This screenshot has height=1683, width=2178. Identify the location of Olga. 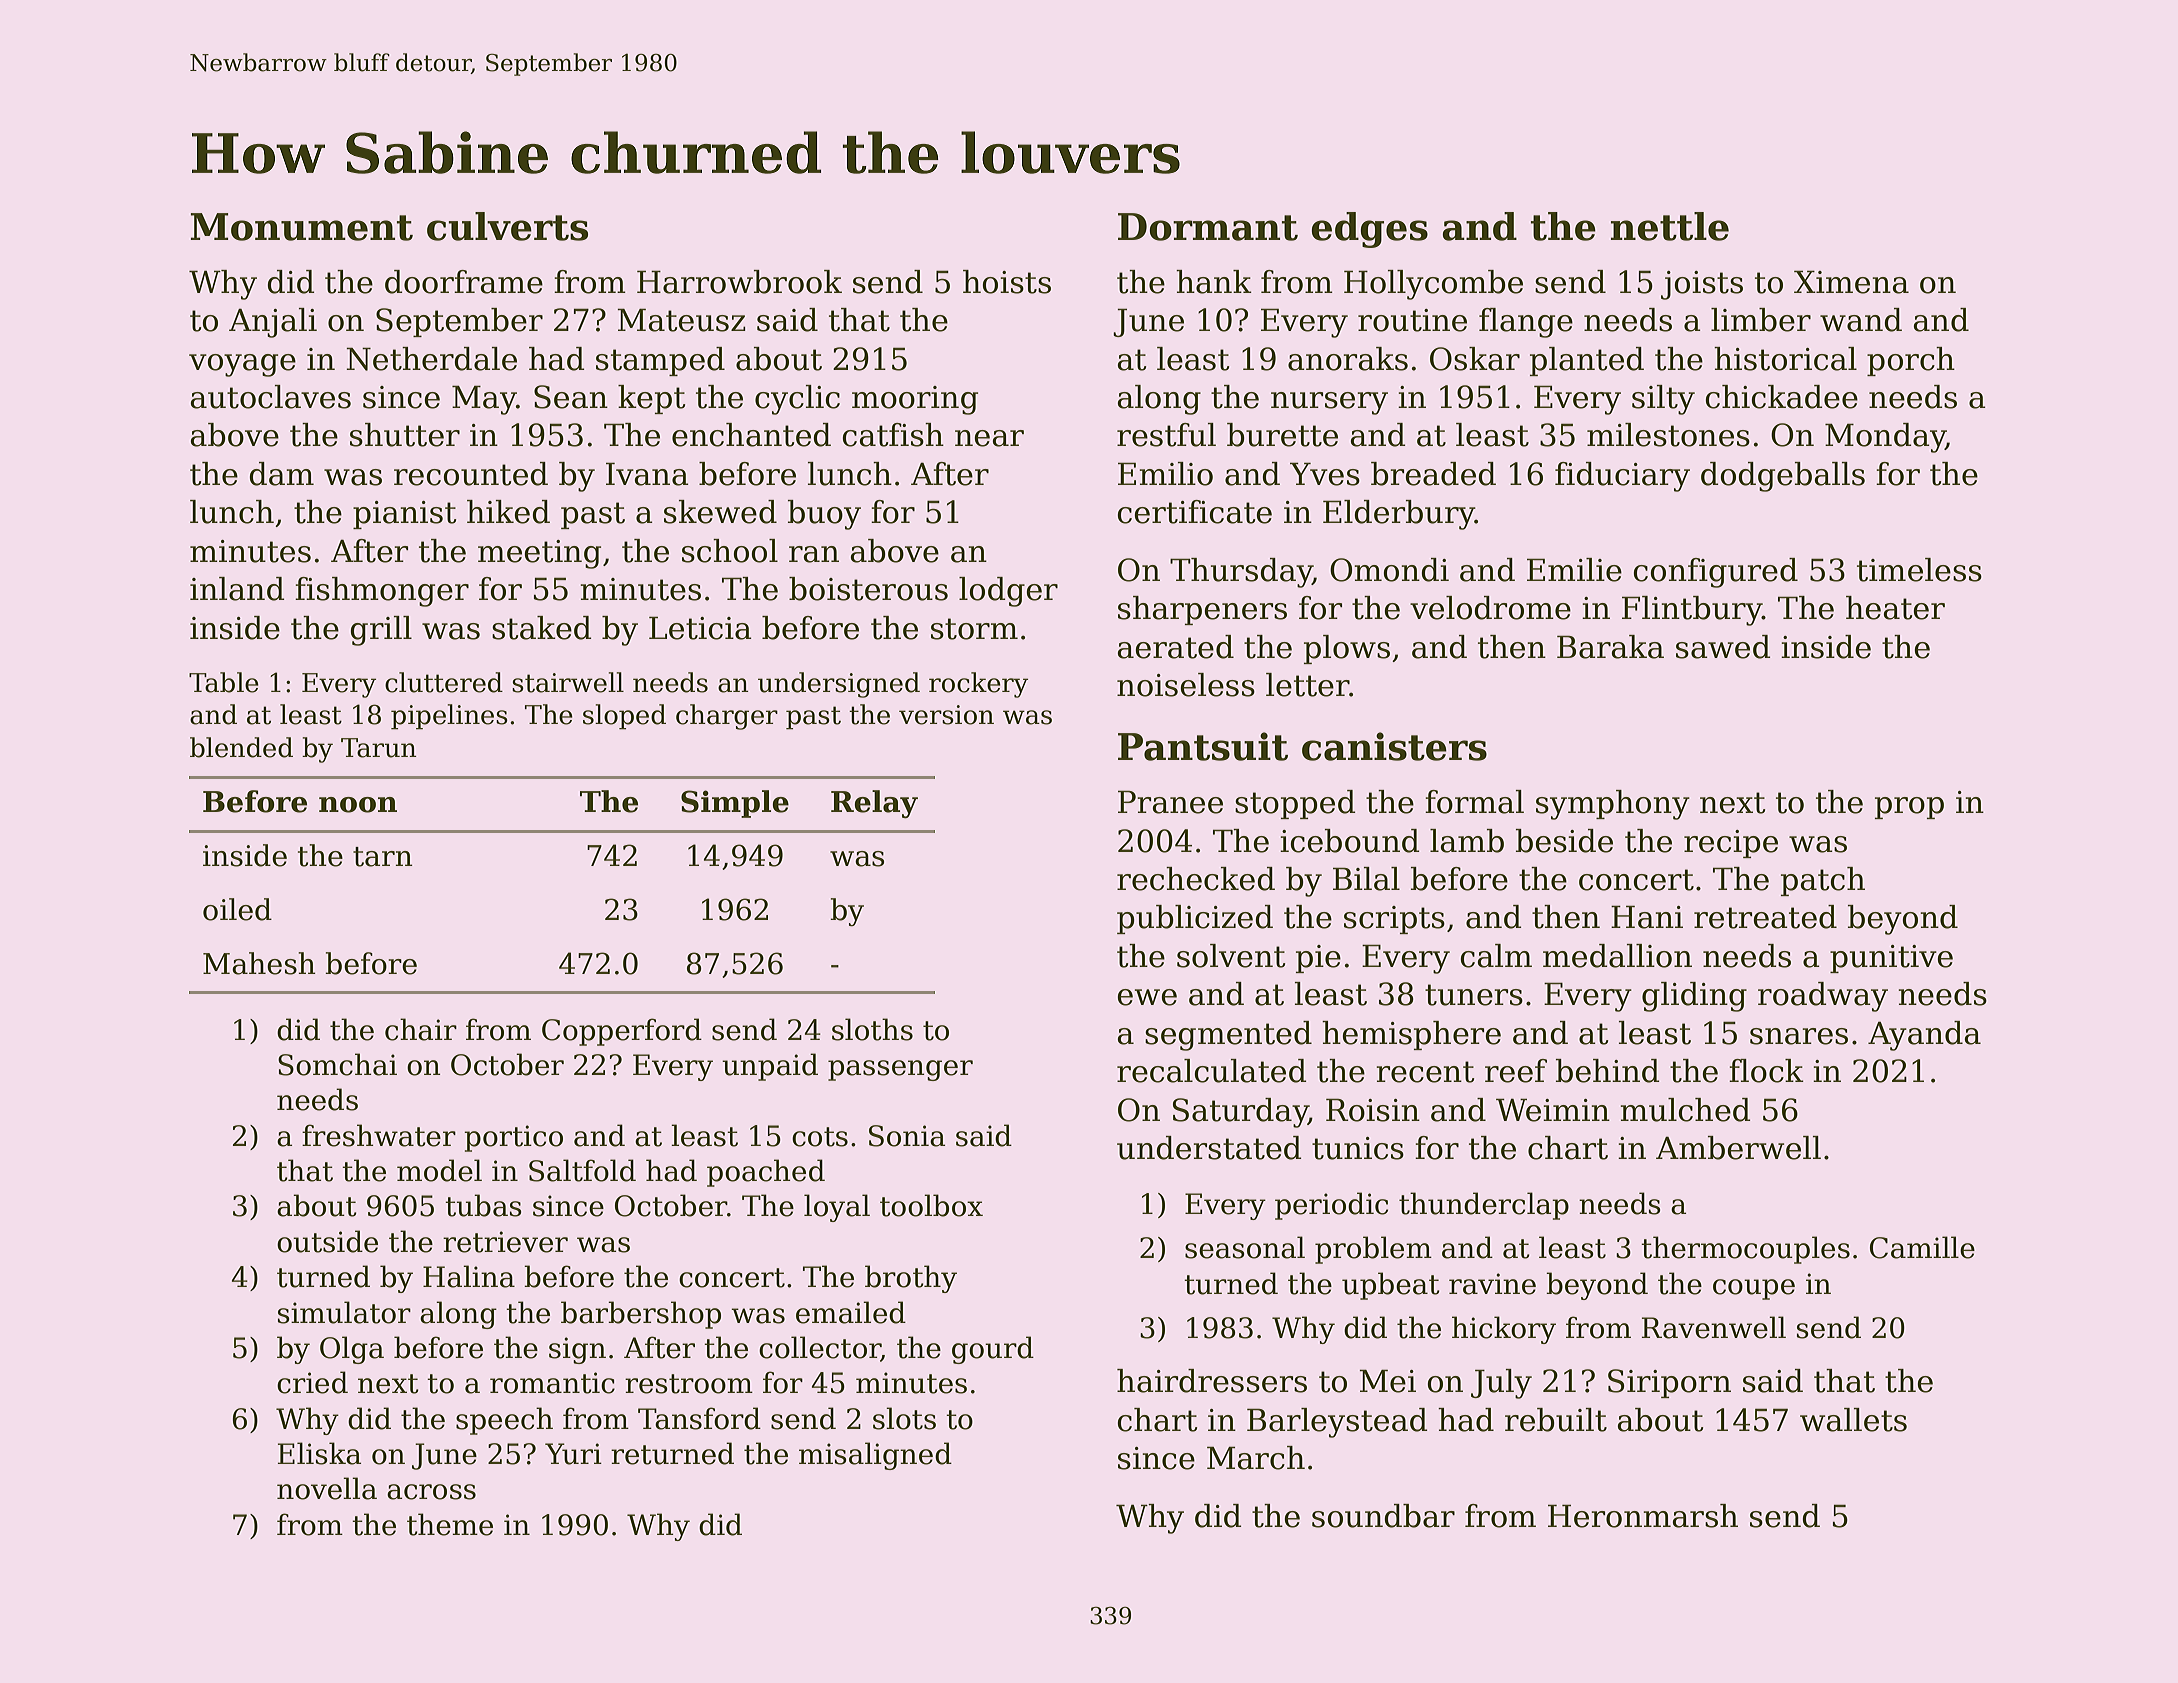
(352, 1350).
